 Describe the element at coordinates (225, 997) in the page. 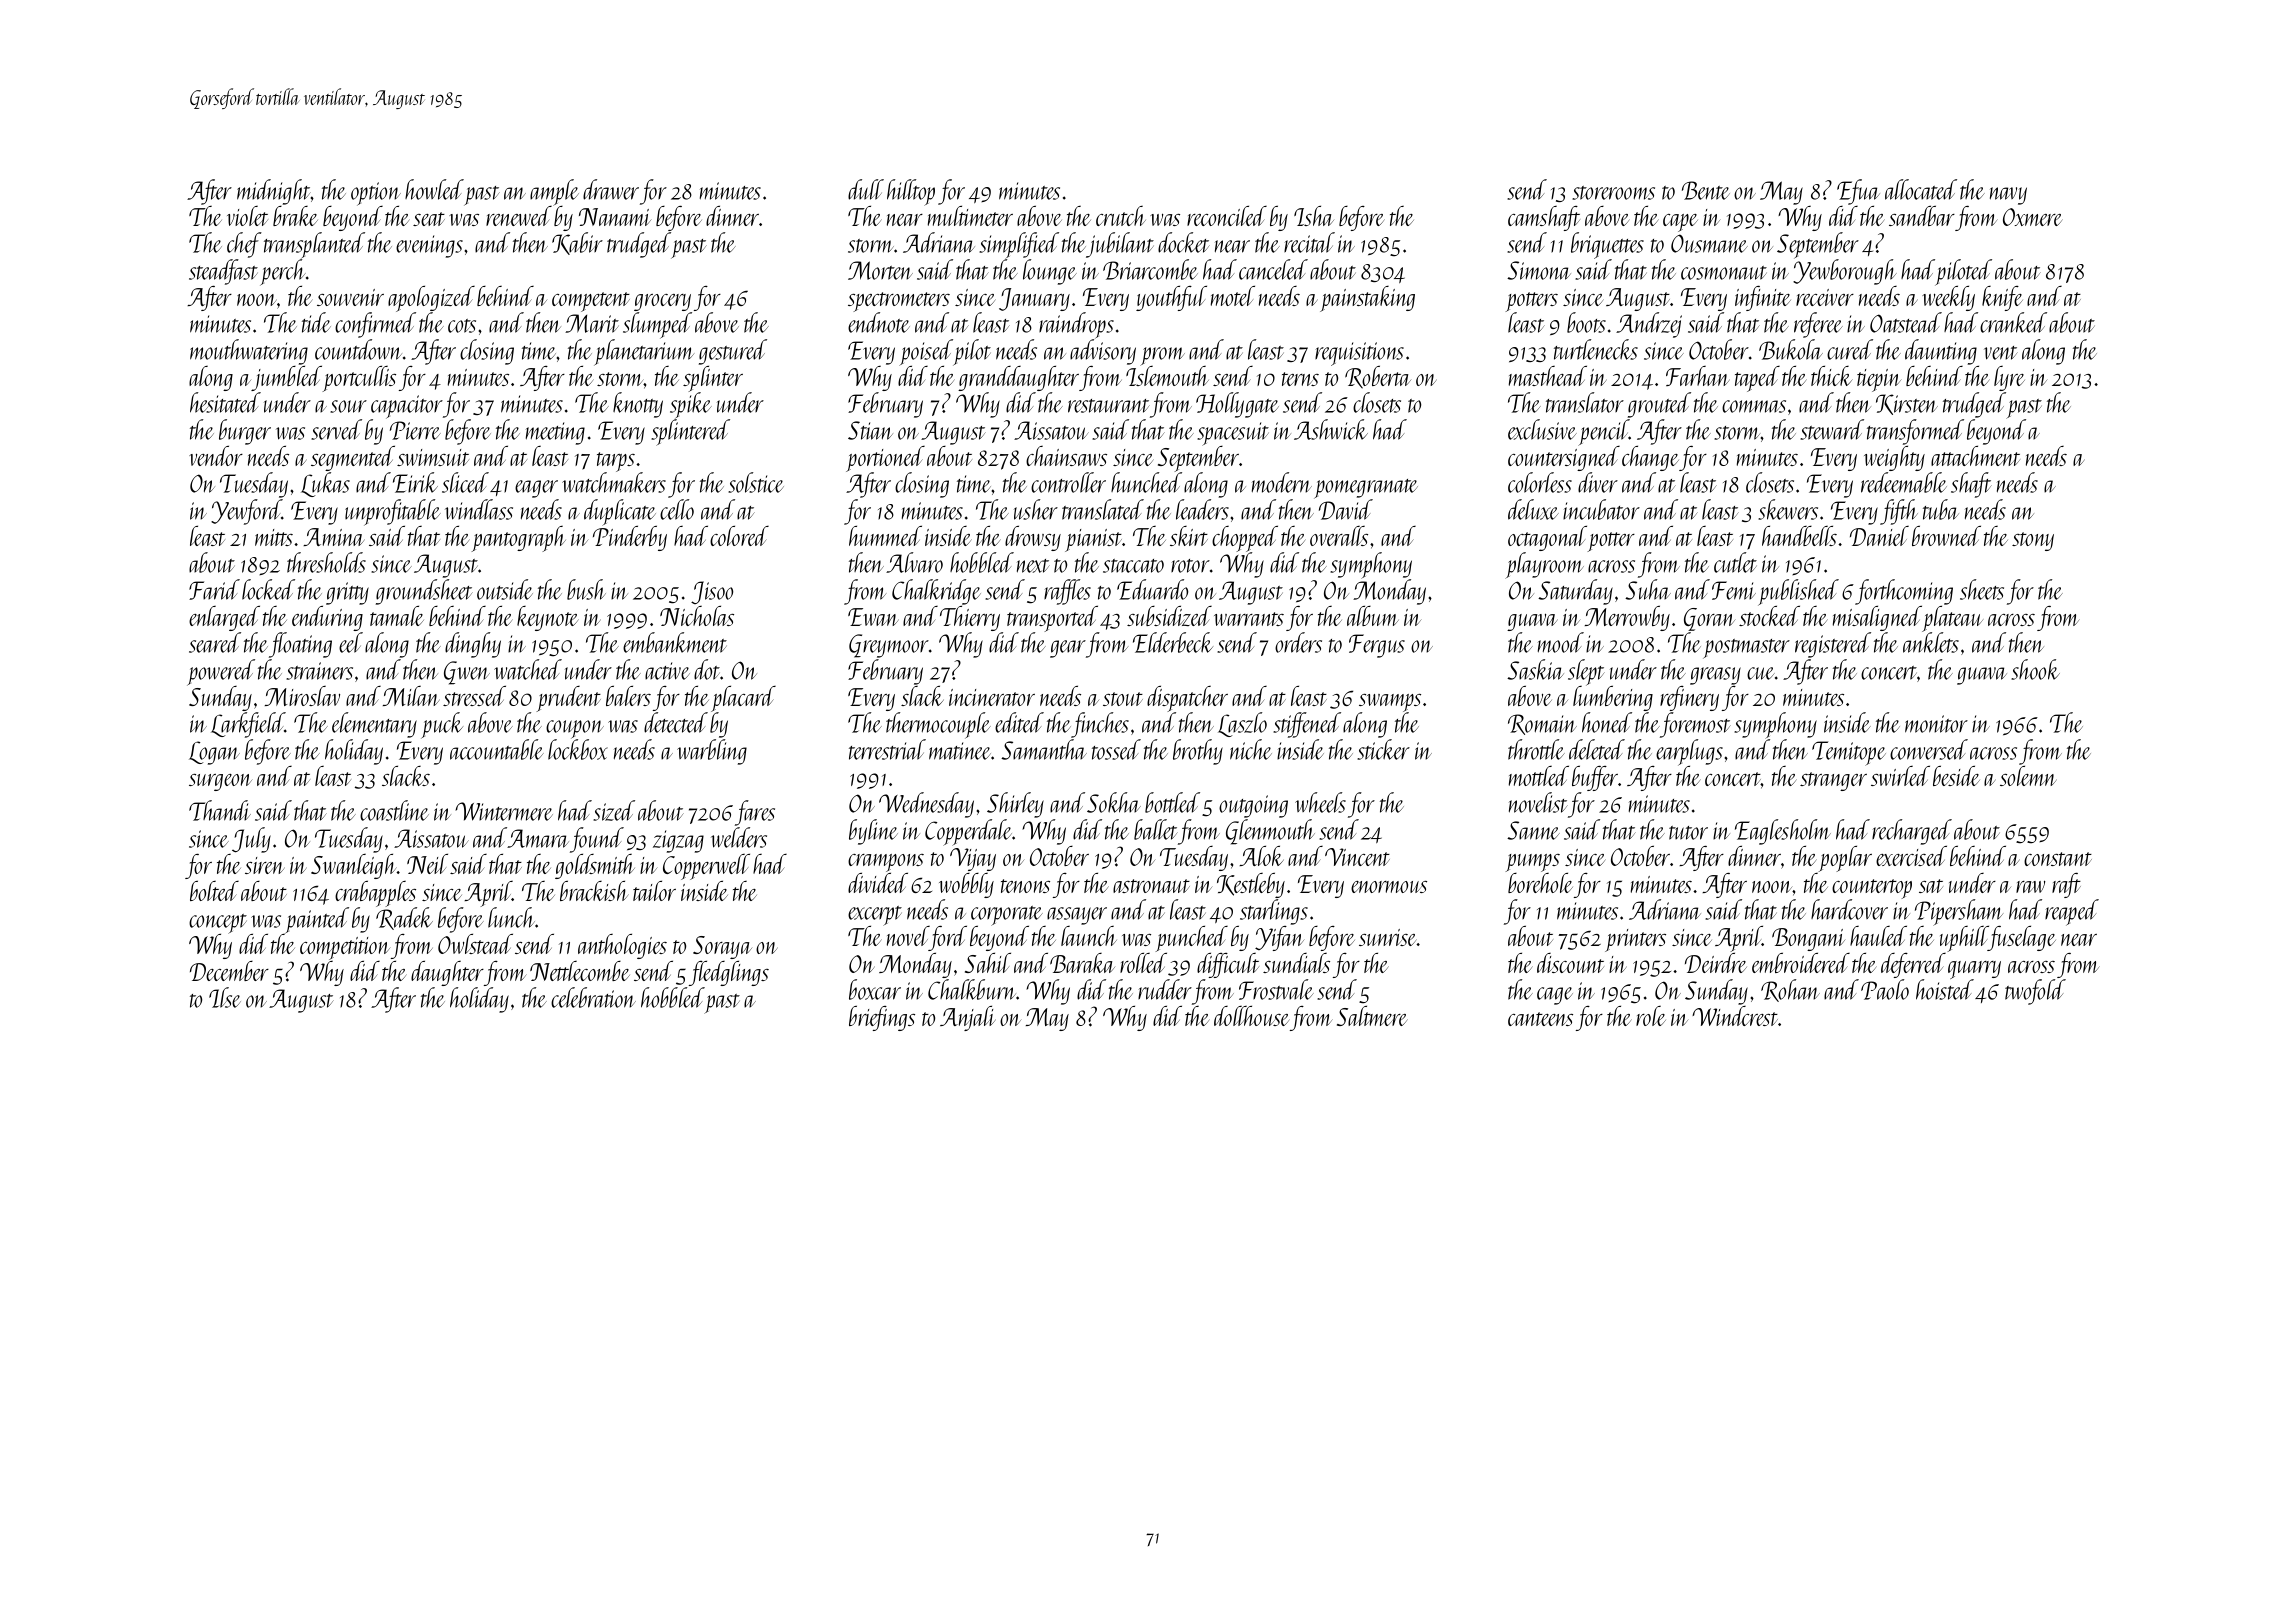

I see `Ilse` at that location.
